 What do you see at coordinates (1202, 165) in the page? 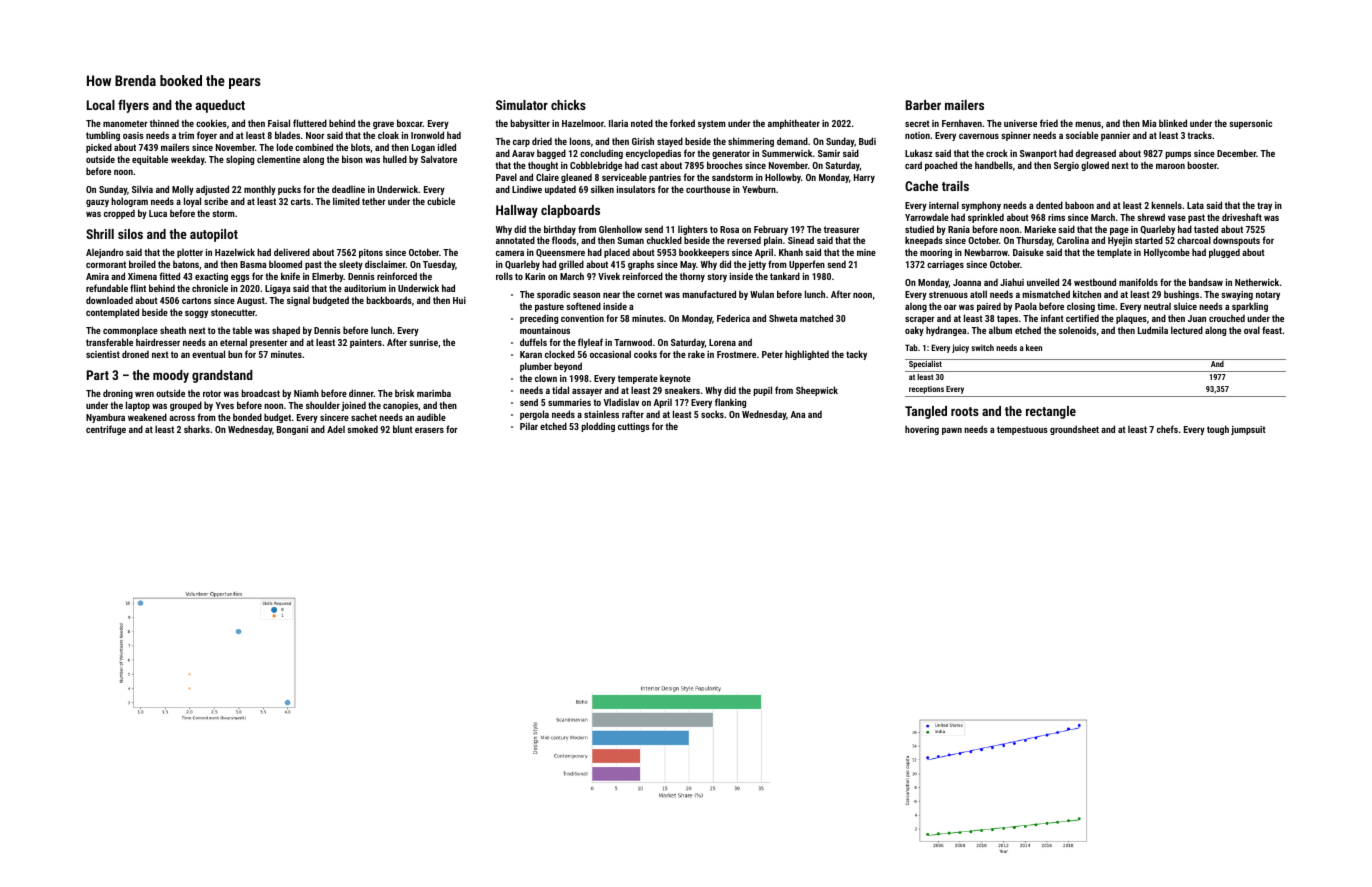
I see `booster` at bounding box center [1202, 165].
